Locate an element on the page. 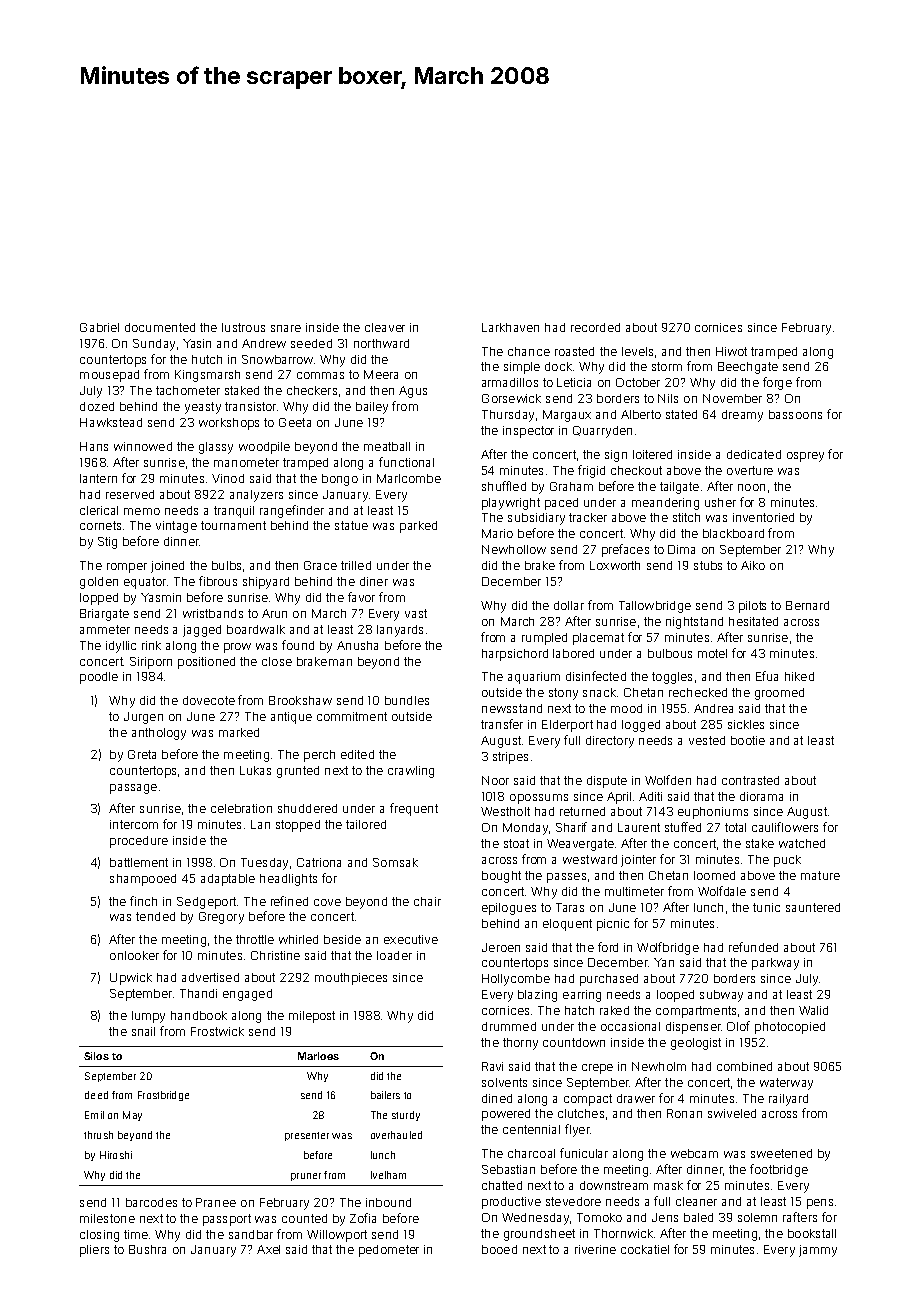 The width and height of the image is (924, 1308). romper is located at coordinates (127, 568).
